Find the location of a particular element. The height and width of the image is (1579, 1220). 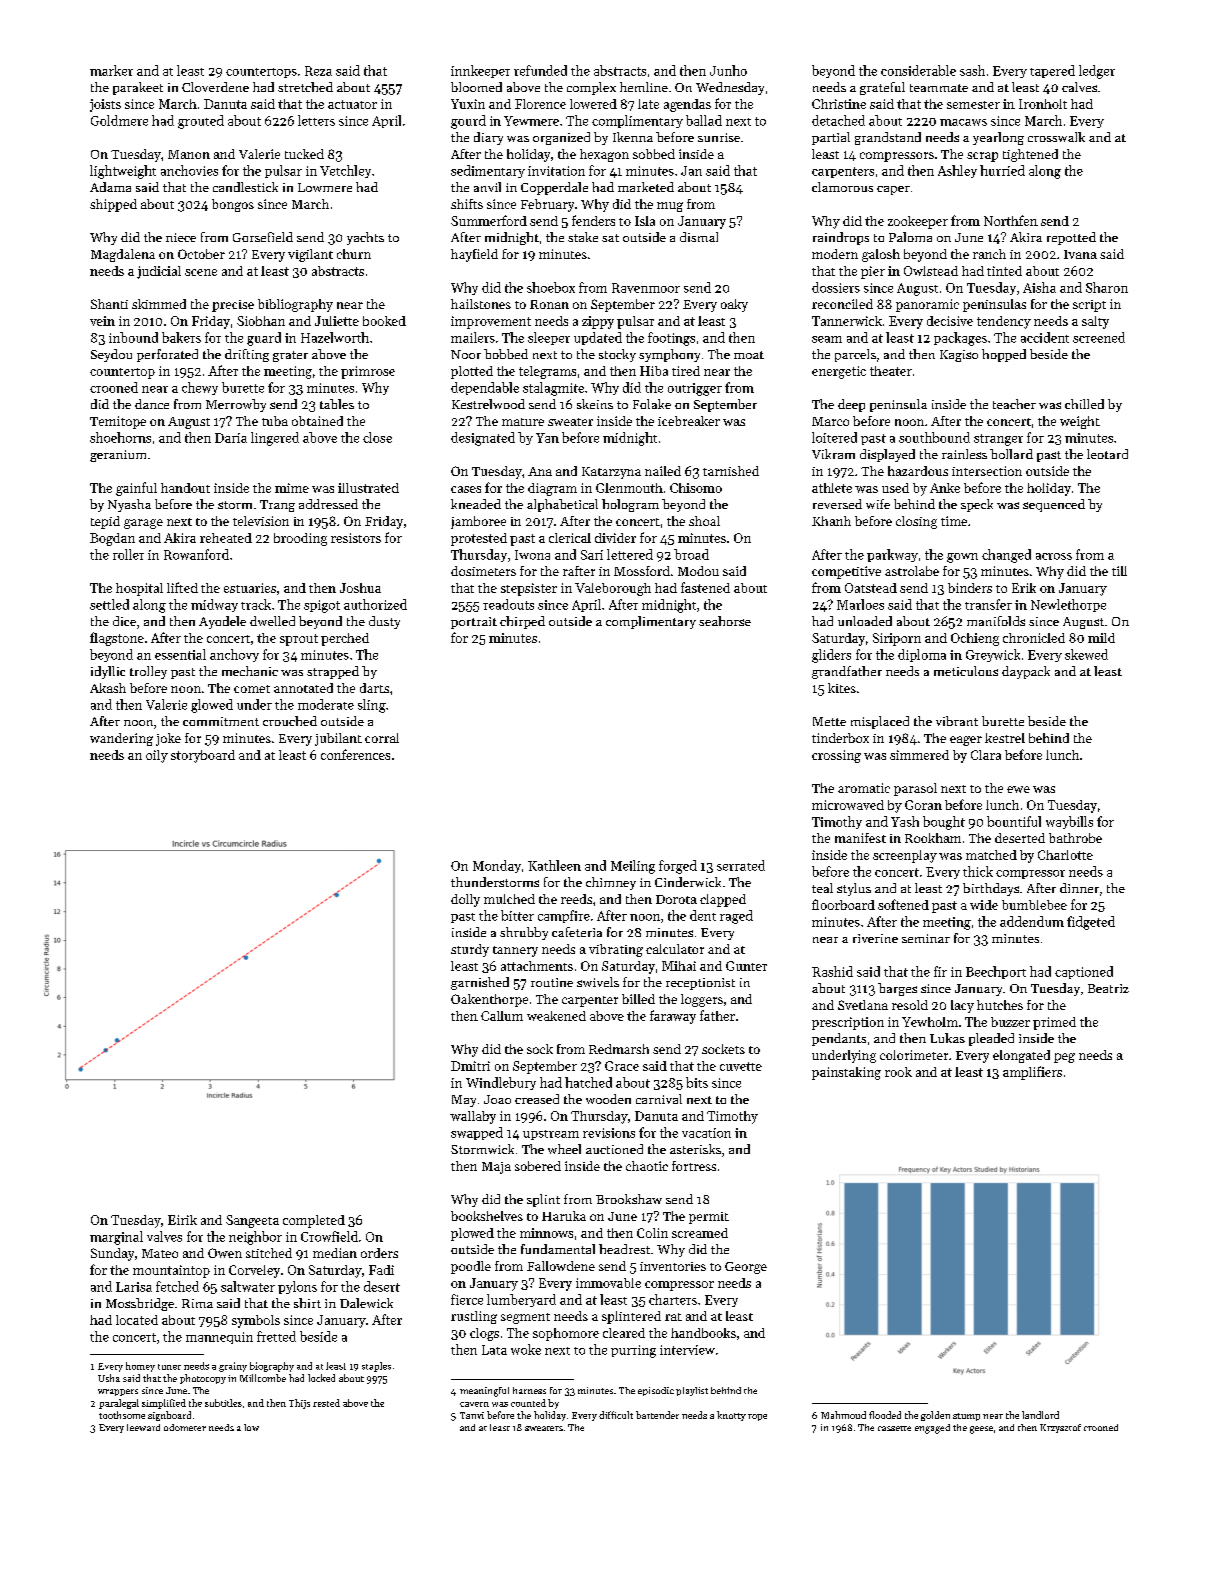

garage is located at coordinates (143, 524).
